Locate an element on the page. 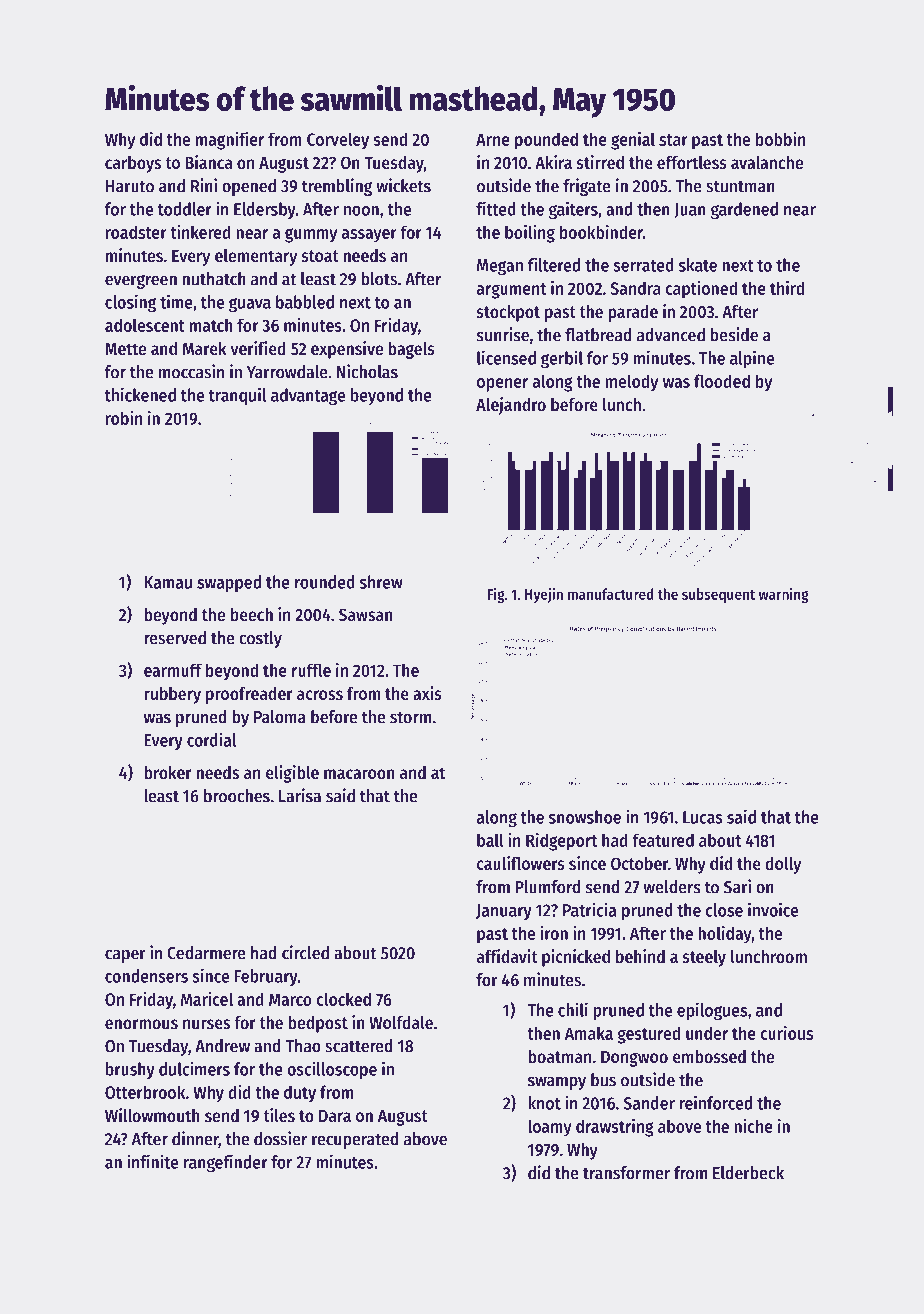  Wolfdale is located at coordinates (401, 1022).
